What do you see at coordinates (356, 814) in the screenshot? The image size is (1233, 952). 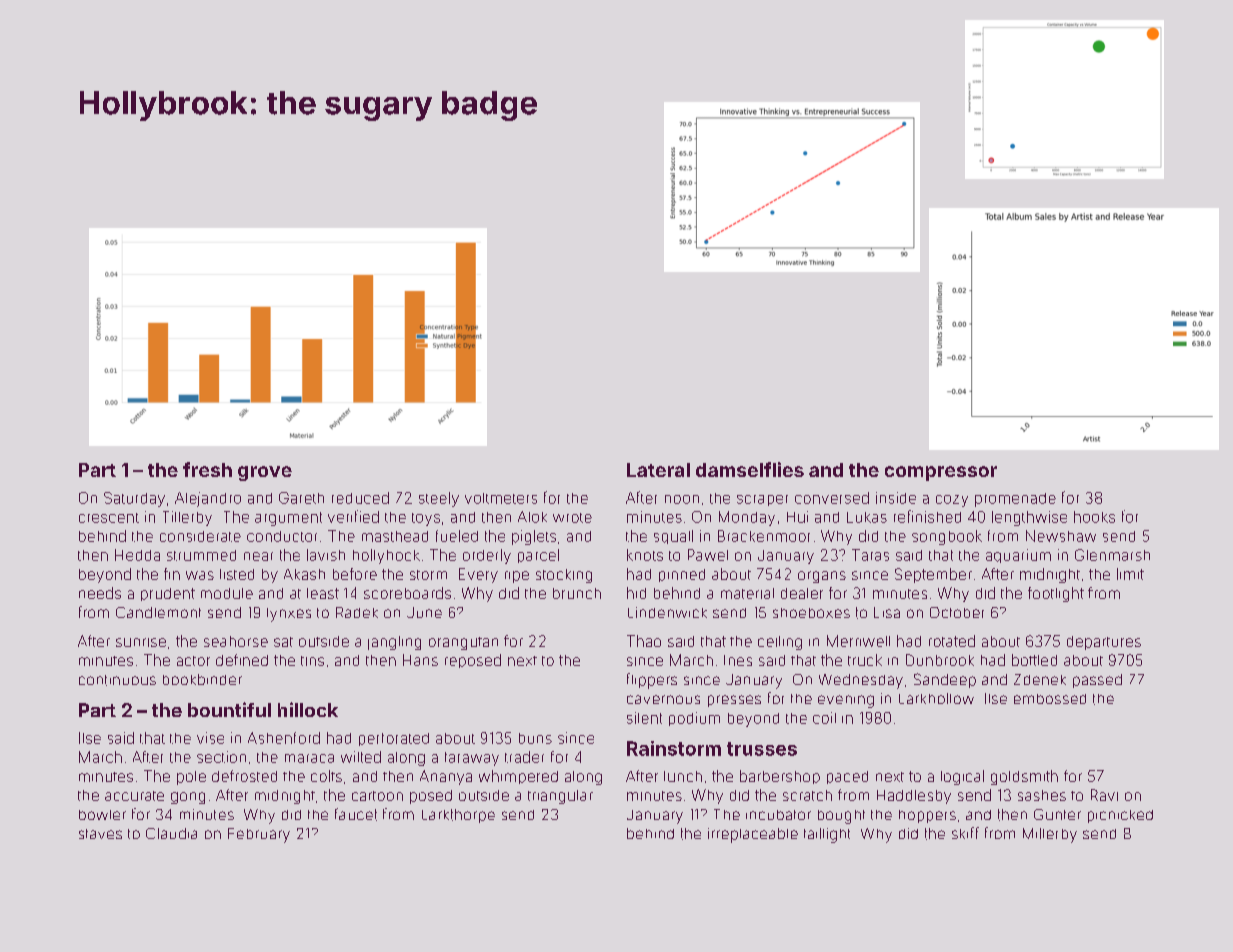 I see `faucet` at bounding box center [356, 814].
